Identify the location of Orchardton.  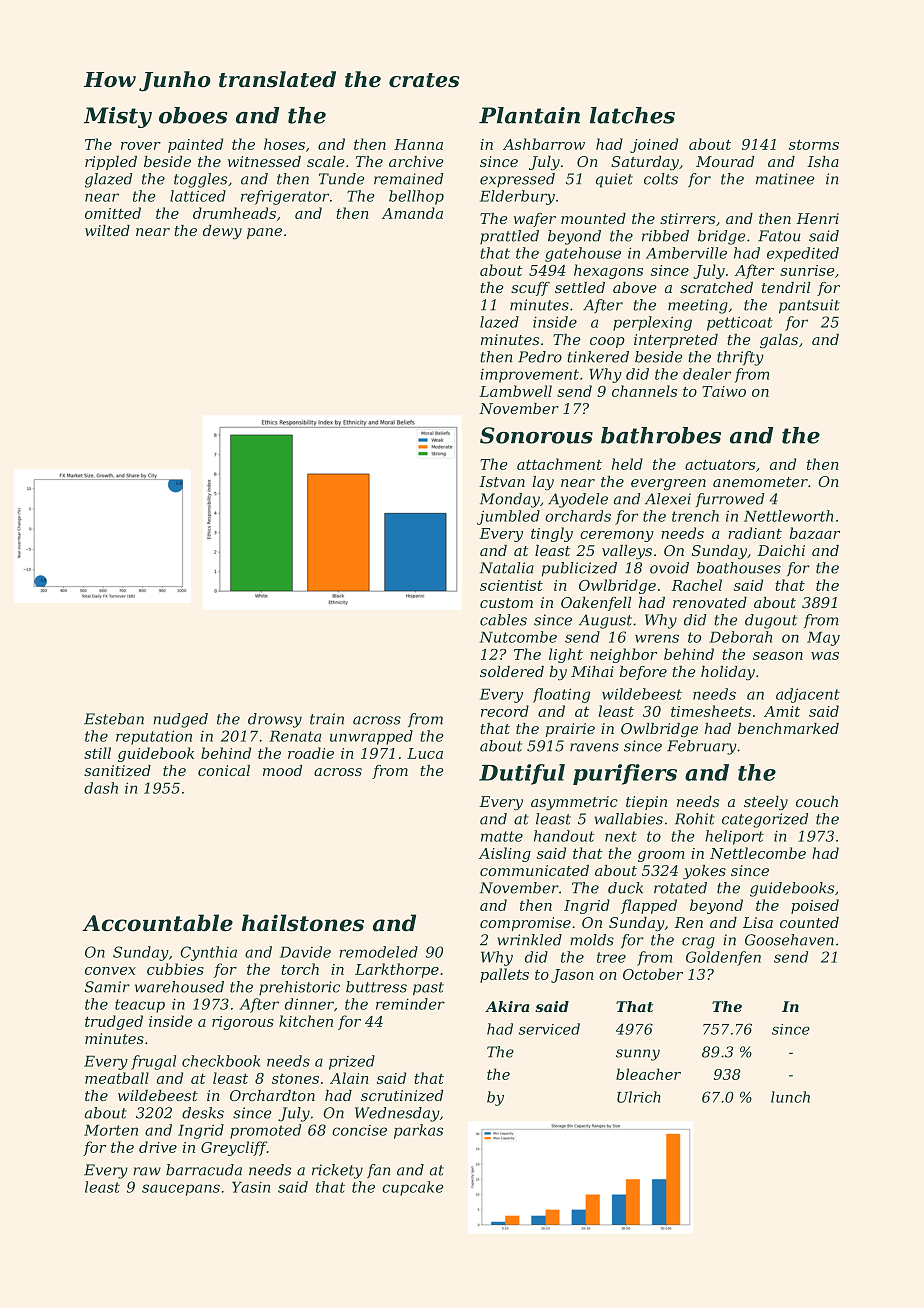
(272, 1095).
